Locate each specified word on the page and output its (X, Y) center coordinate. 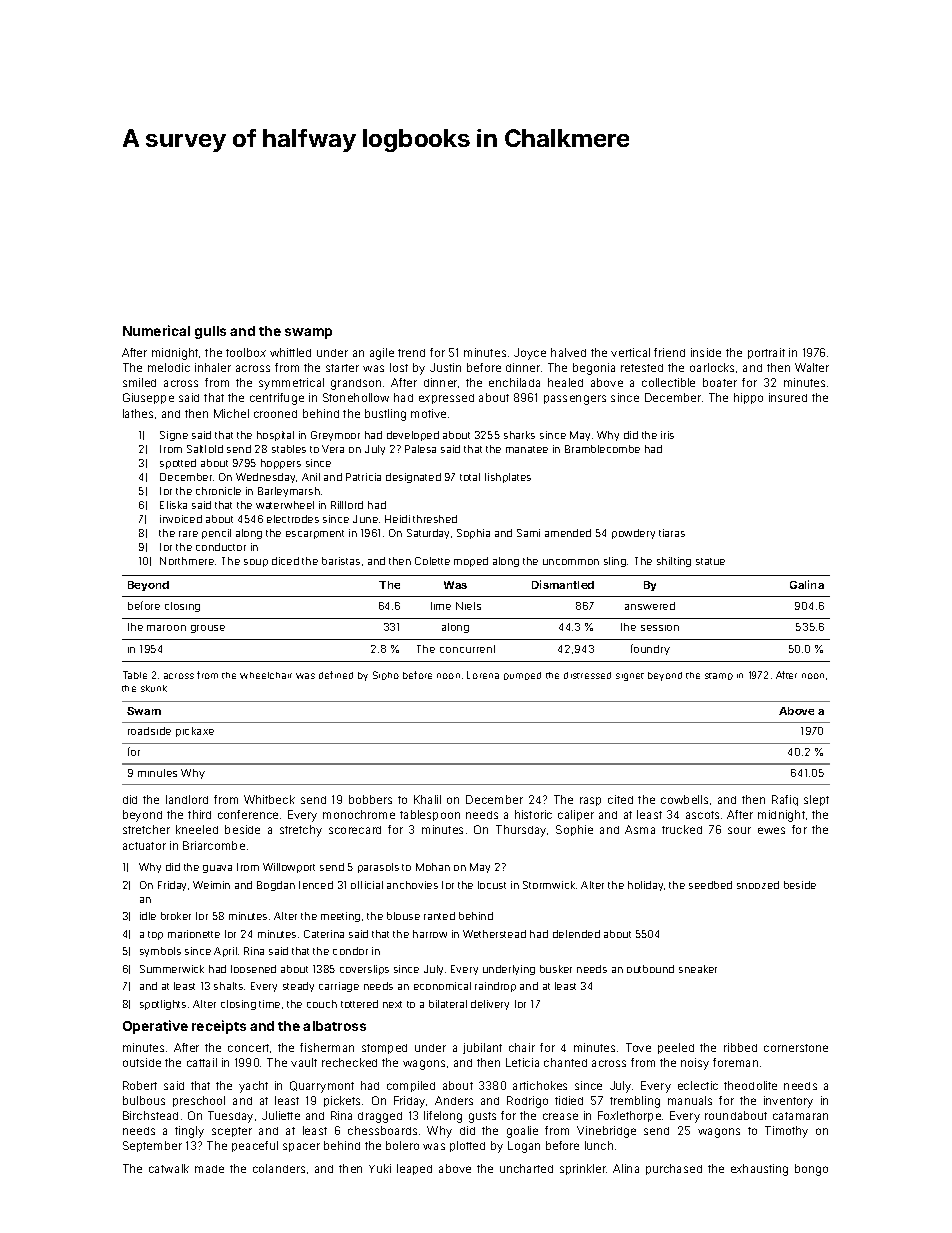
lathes (138, 413)
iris (667, 435)
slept (816, 800)
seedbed (710, 885)
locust (492, 885)
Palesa (420, 449)
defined (336, 675)
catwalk (169, 1168)
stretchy (301, 831)
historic (533, 814)
